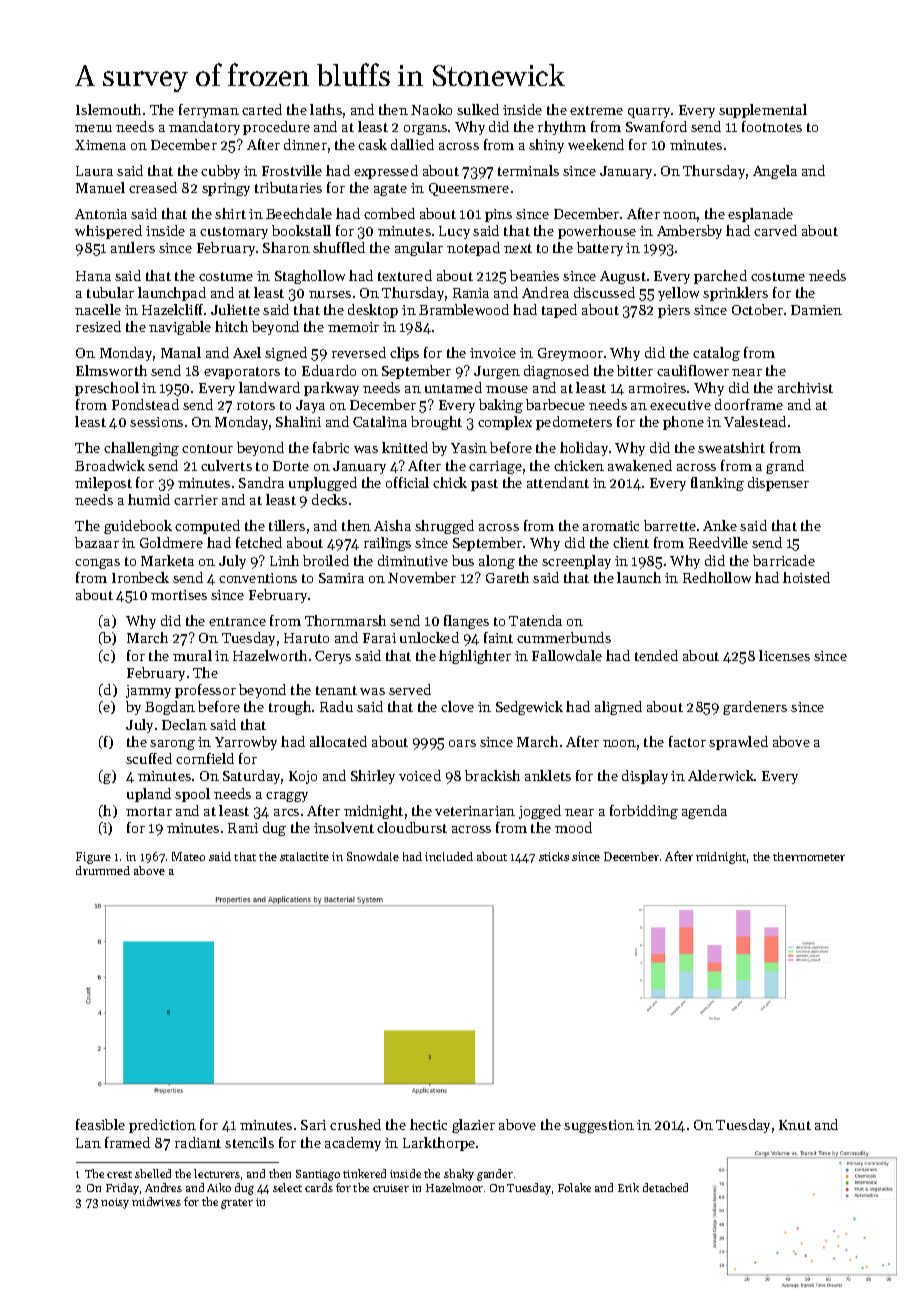  I want to click on Yasin, so click(469, 448).
